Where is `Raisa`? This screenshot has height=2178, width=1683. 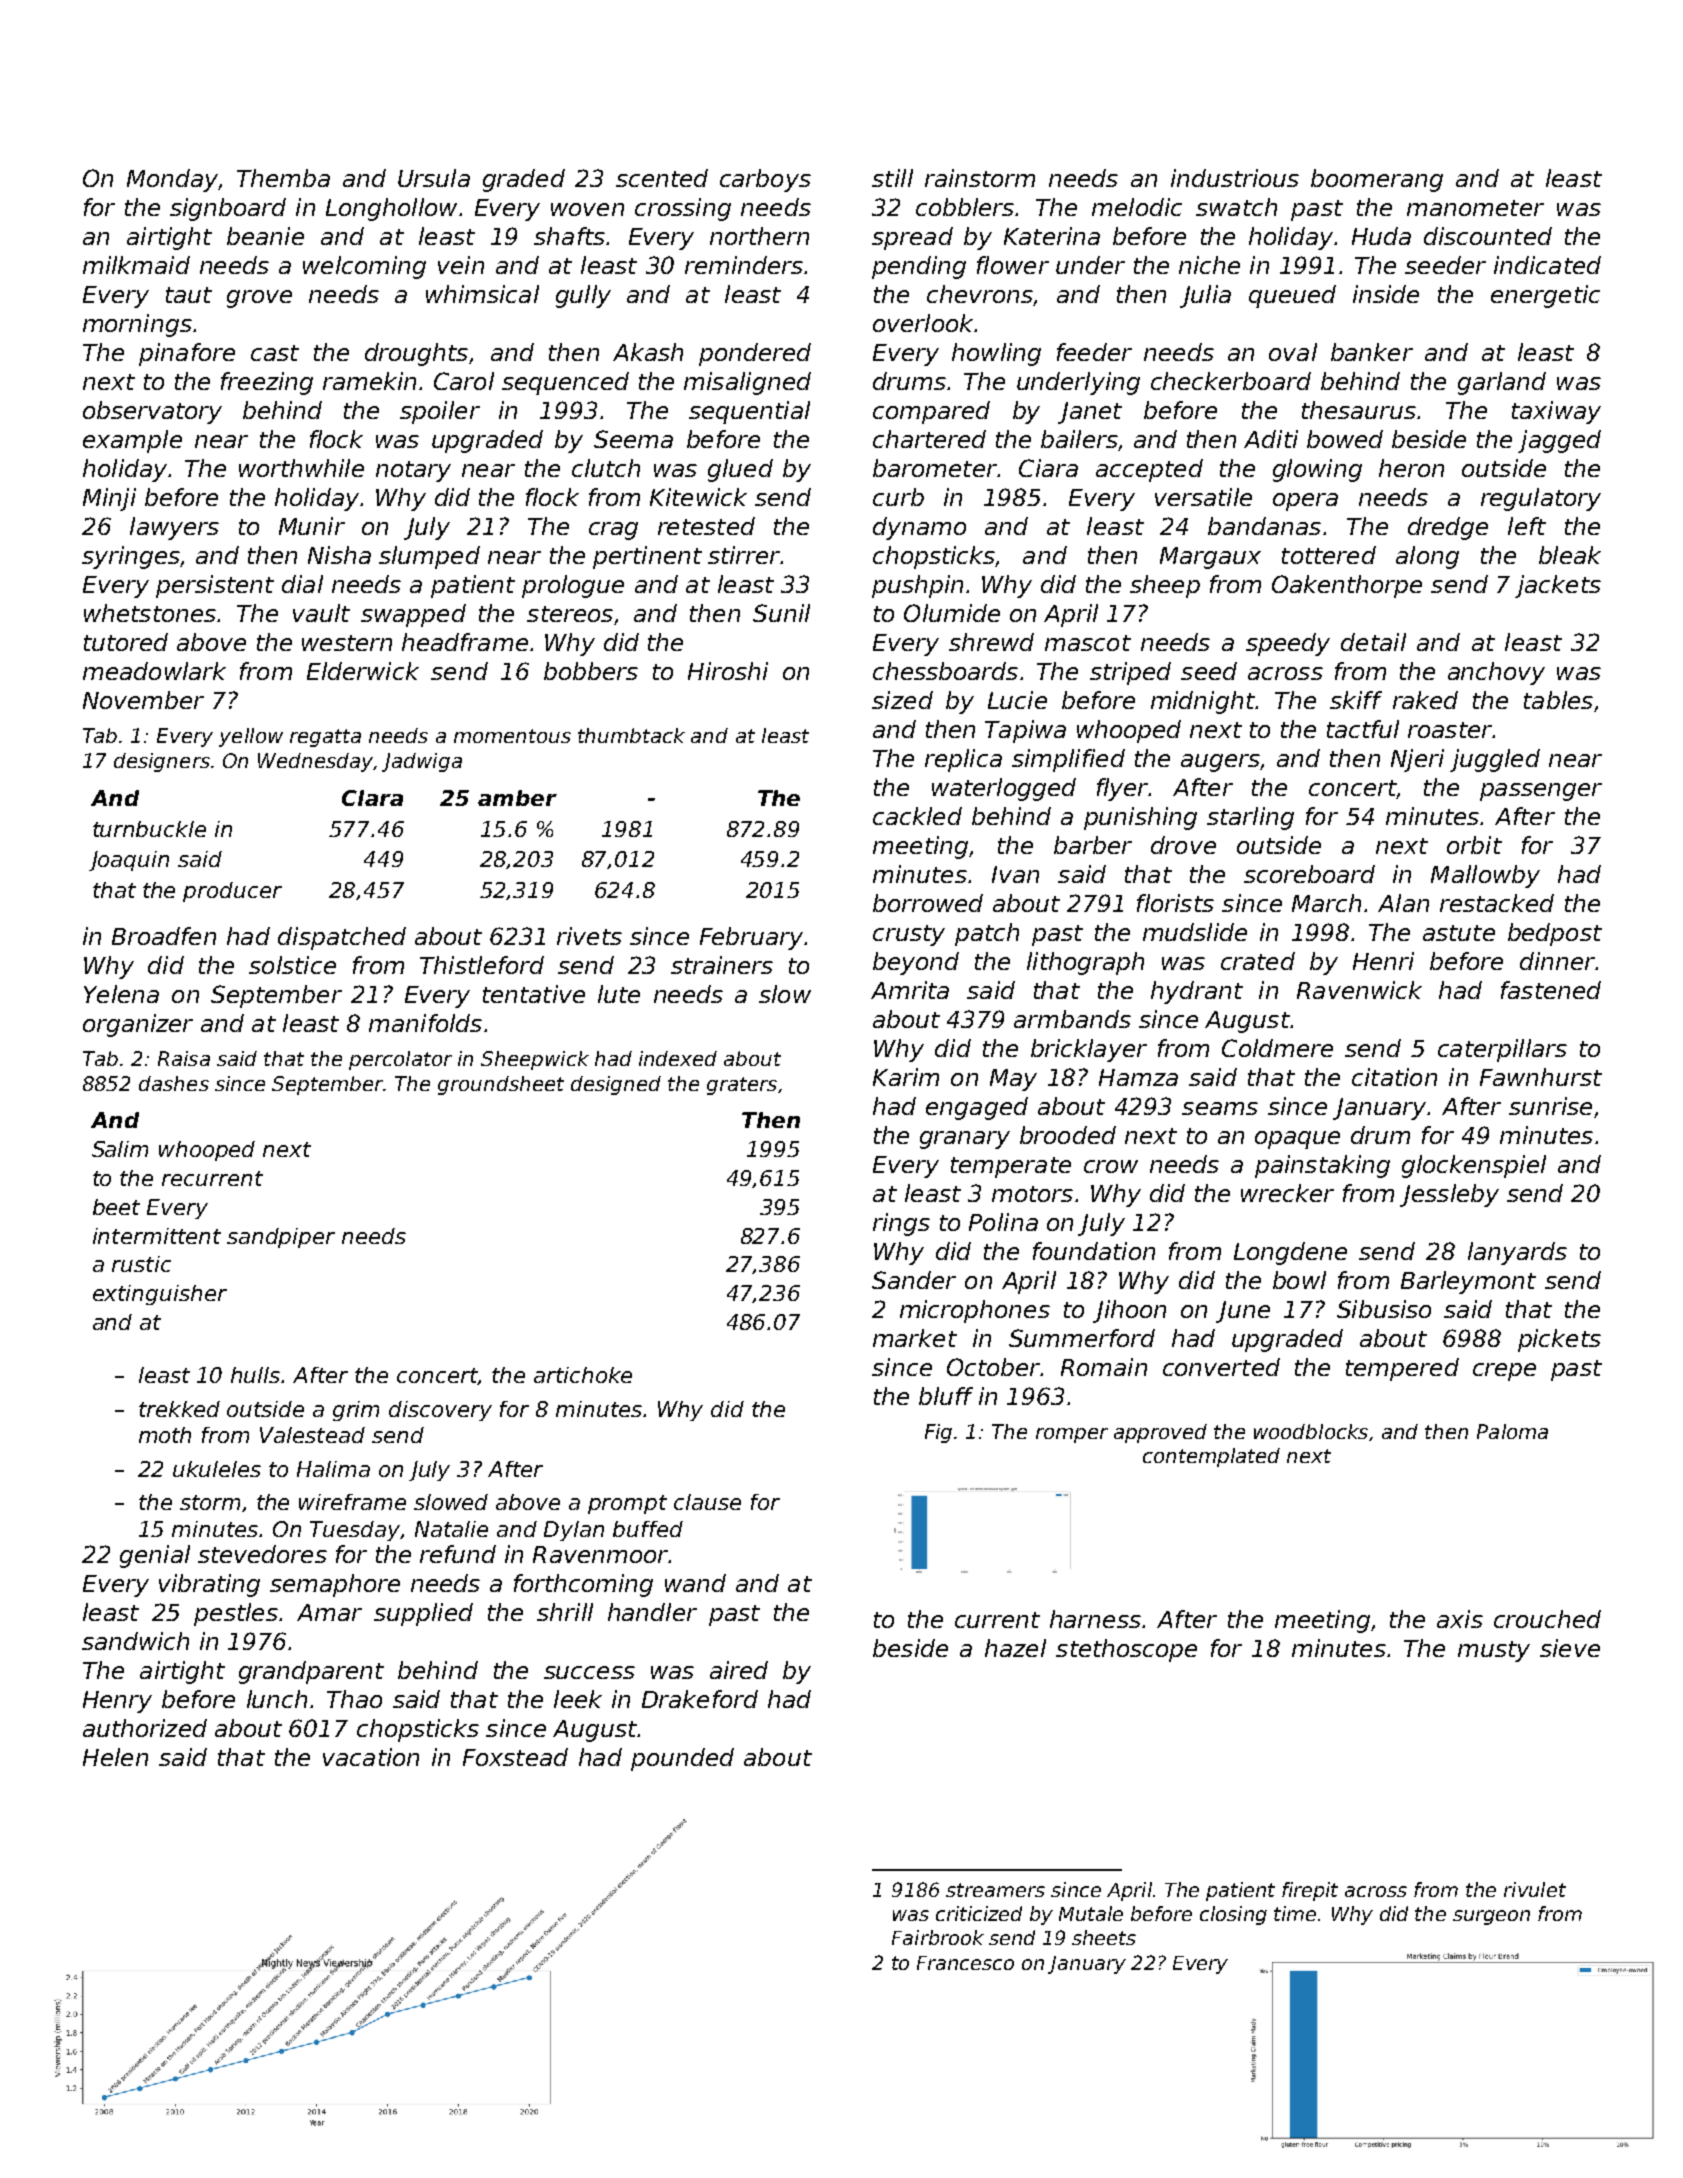
Raisa is located at coordinates (184, 1058).
